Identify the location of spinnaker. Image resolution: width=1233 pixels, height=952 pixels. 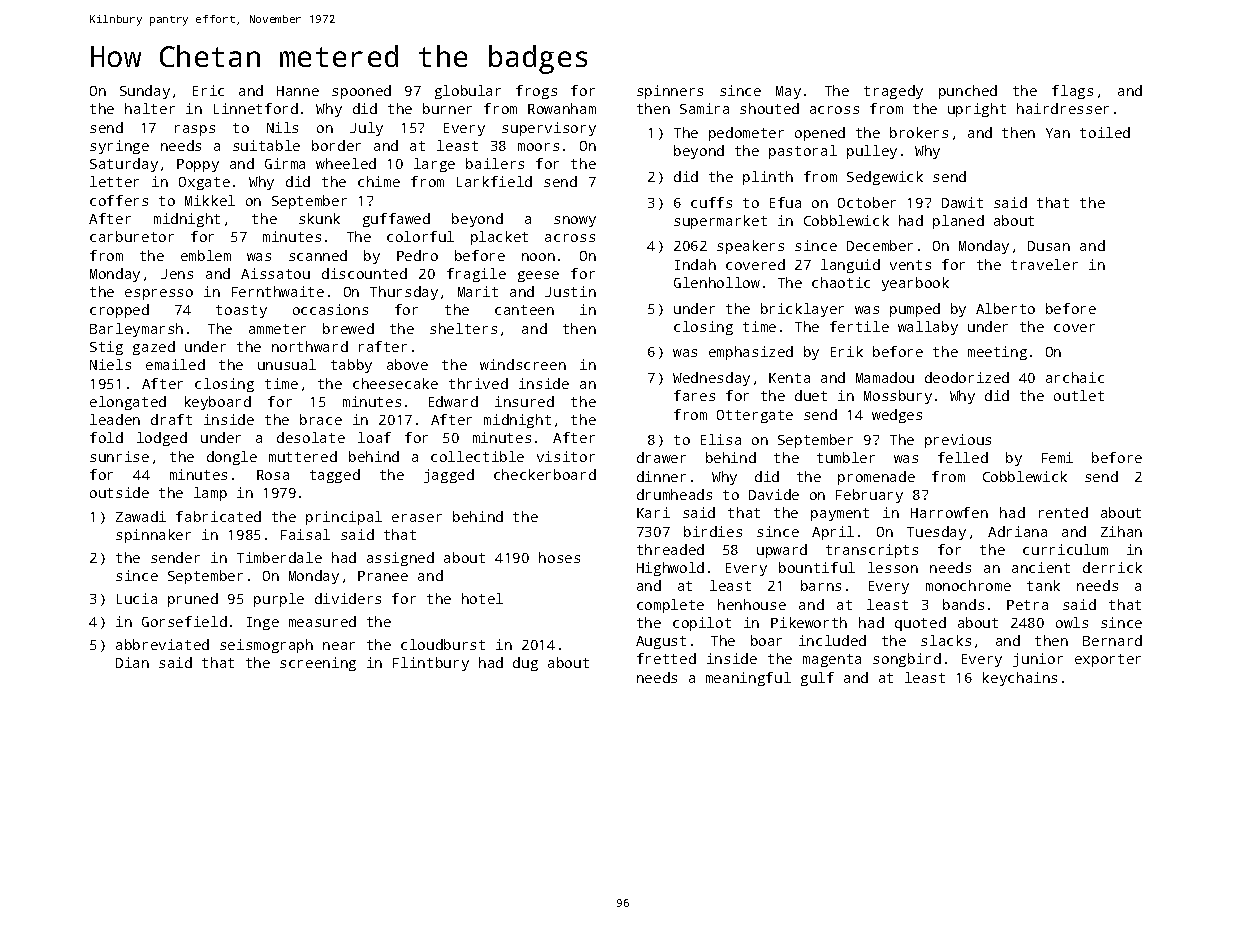
(153, 536).
